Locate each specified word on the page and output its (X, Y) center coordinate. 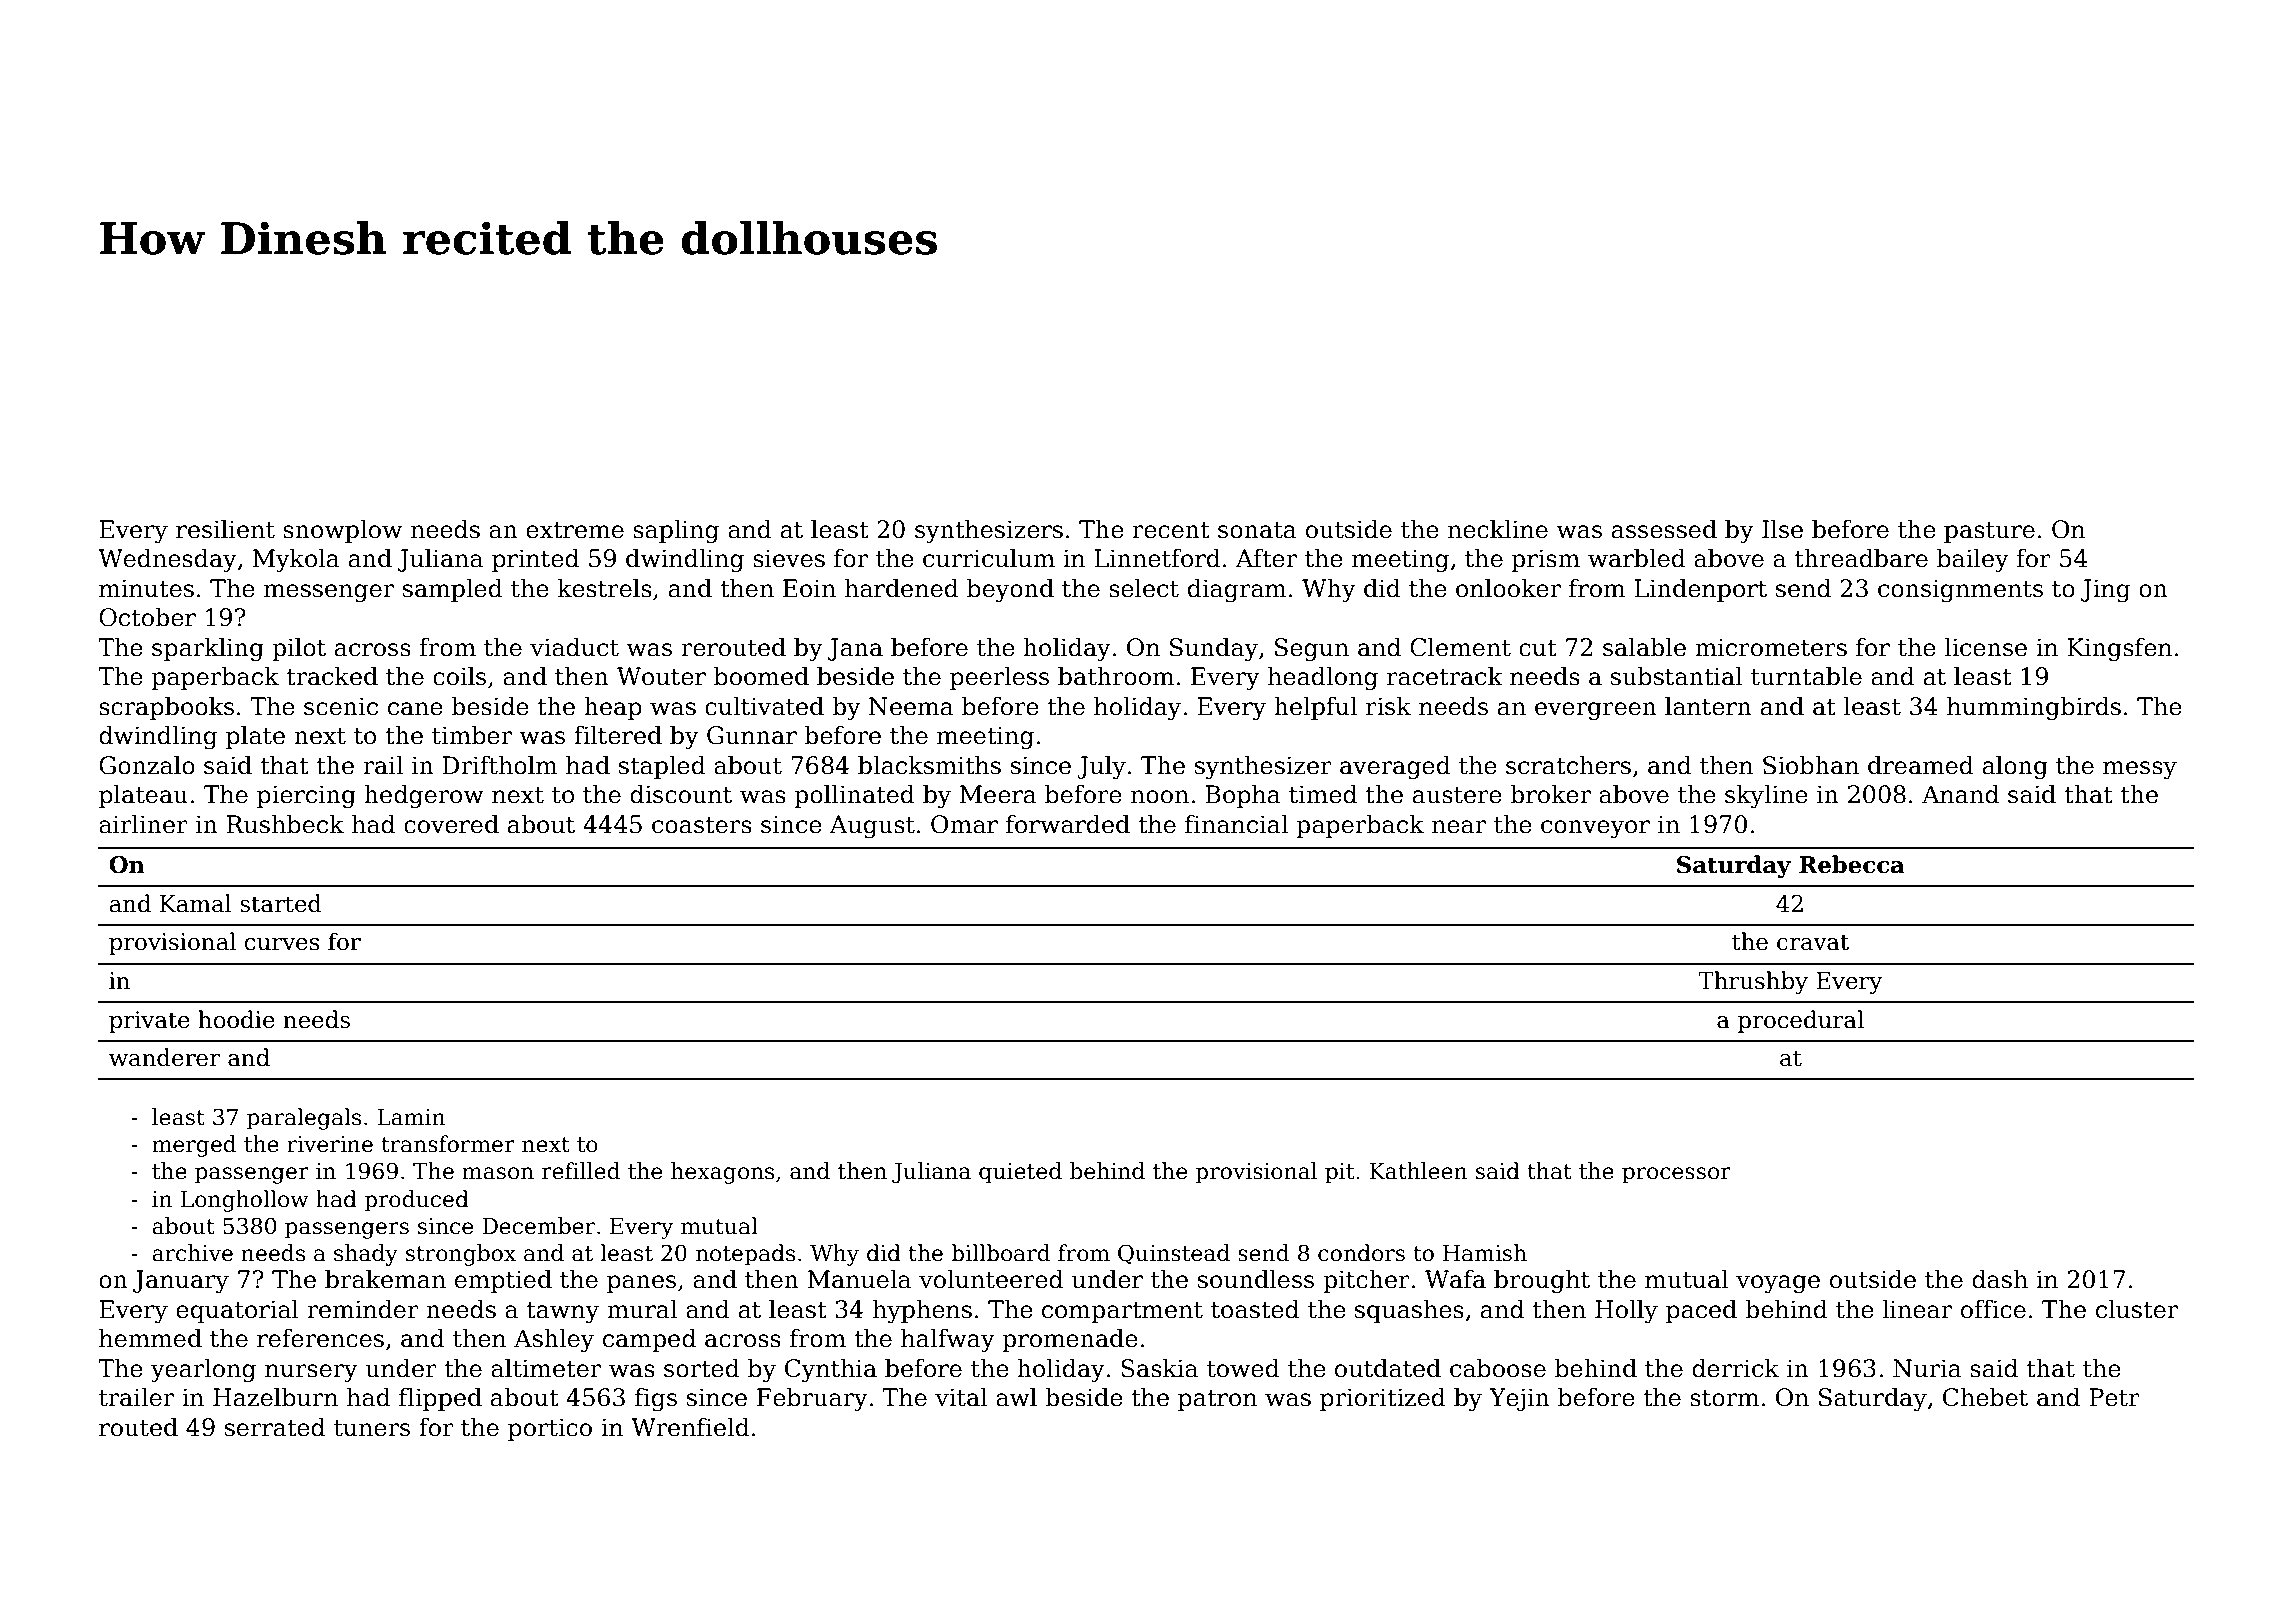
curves (282, 944)
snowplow (342, 531)
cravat (1813, 942)
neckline (1498, 529)
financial (1236, 824)
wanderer (164, 1057)
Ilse (1782, 529)
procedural (1801, 1021)
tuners (372, 1428)
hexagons (722, 1173)
